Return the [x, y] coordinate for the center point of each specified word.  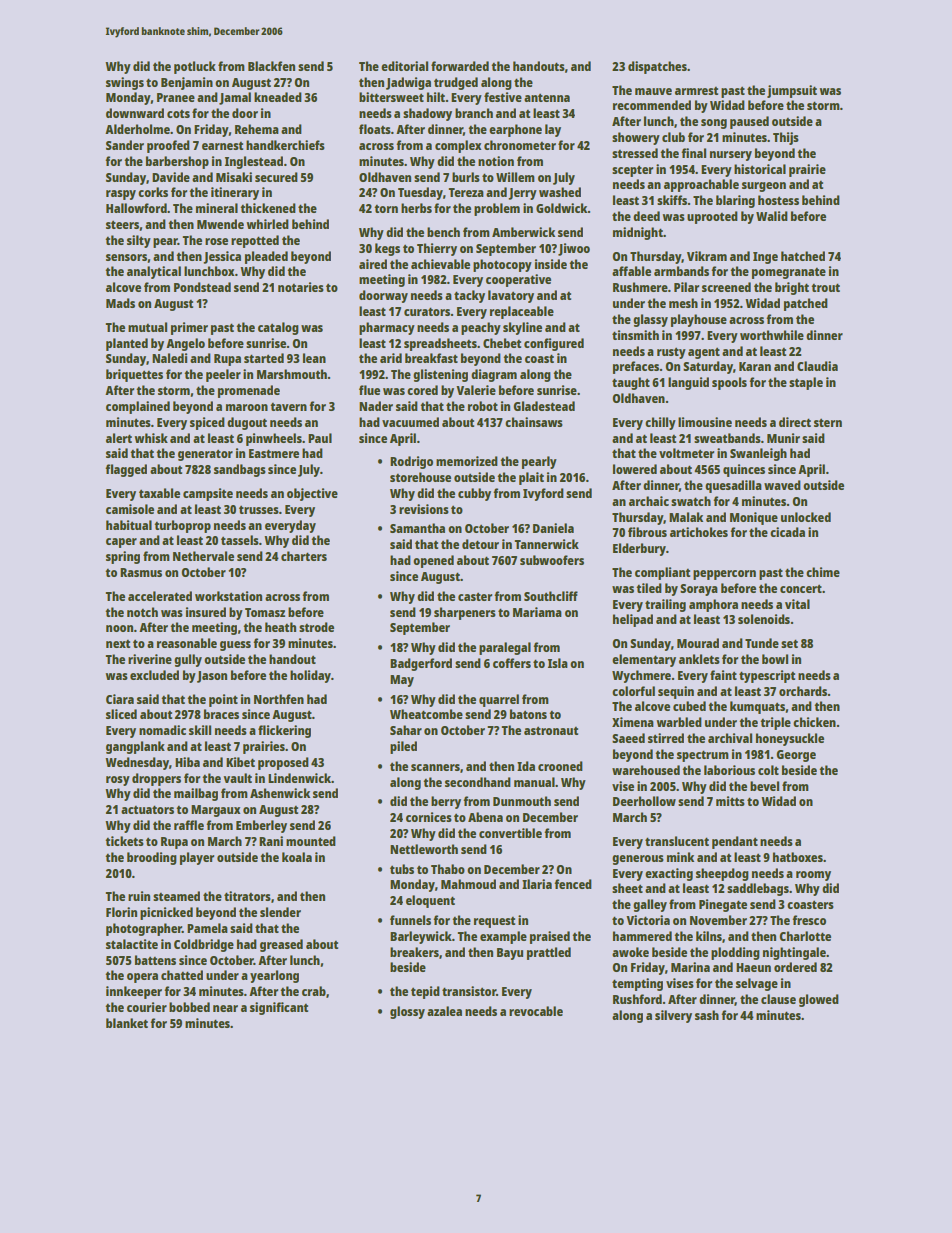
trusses [259, 509]
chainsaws [534, 422]
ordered [795, 967]
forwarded [460, 66]
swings [125, 83]
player [197, 858]
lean [314, 358]
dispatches [657, 67]
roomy [813, 876]
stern [828, 422]
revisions [424, 509]
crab [314, 991]
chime [823, 572]
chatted [182, 975]
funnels [410, 920]
